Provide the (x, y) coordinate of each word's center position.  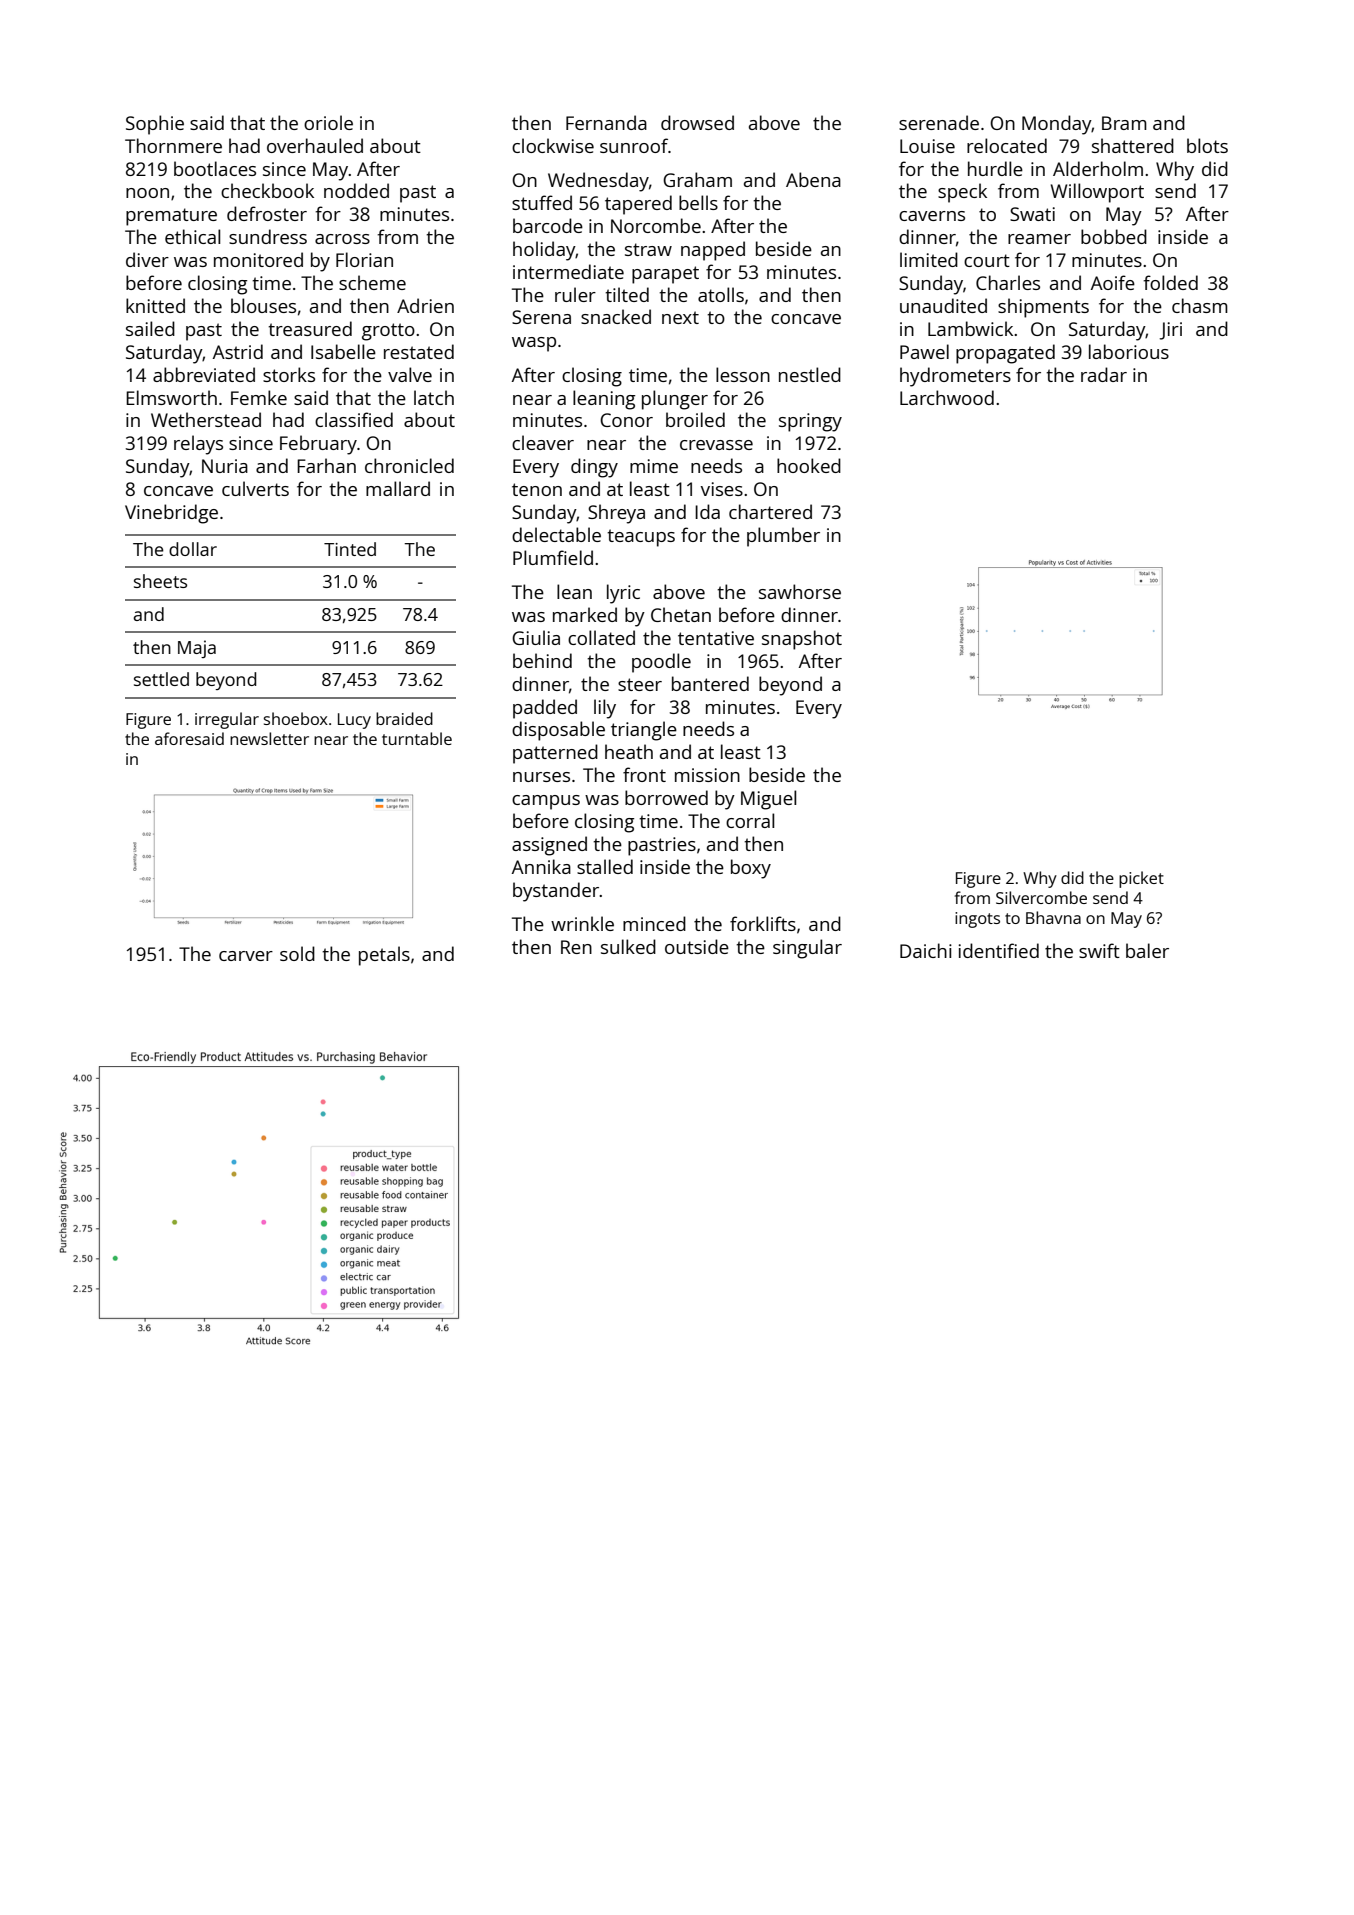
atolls (721, 294)
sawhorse (800, 591)
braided (404, 718)
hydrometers (955, 377)
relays (198, 445)
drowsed (697, 122)
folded (1170, 282)
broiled (695, 419)
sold (297, 953)
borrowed (666, 797)
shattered (1133, 145)
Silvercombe (1041, 897)
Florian (364, 259)
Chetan (681, 614)
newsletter (269, 738)
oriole (328, 122)
